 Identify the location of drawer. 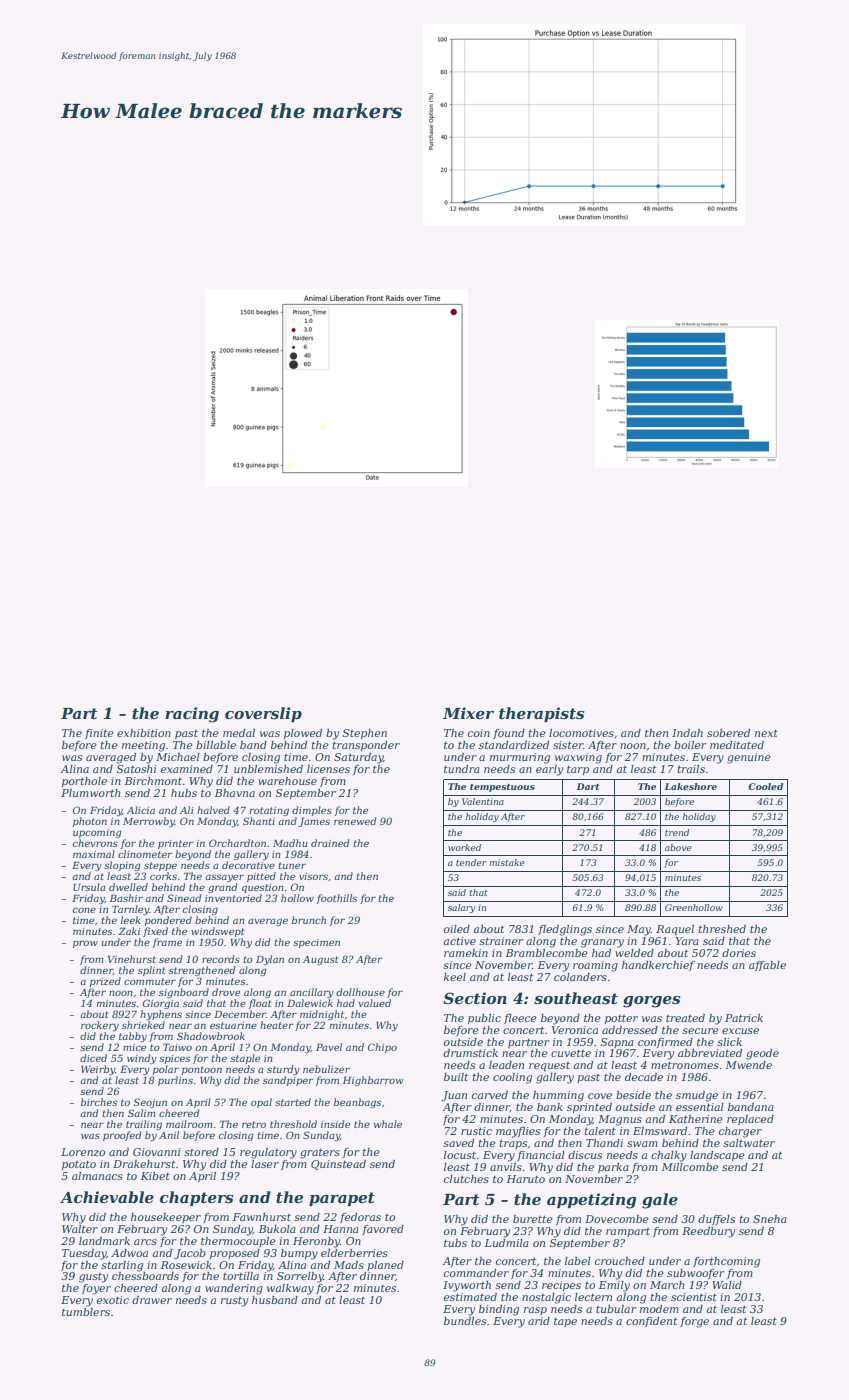
(152, 1300).
